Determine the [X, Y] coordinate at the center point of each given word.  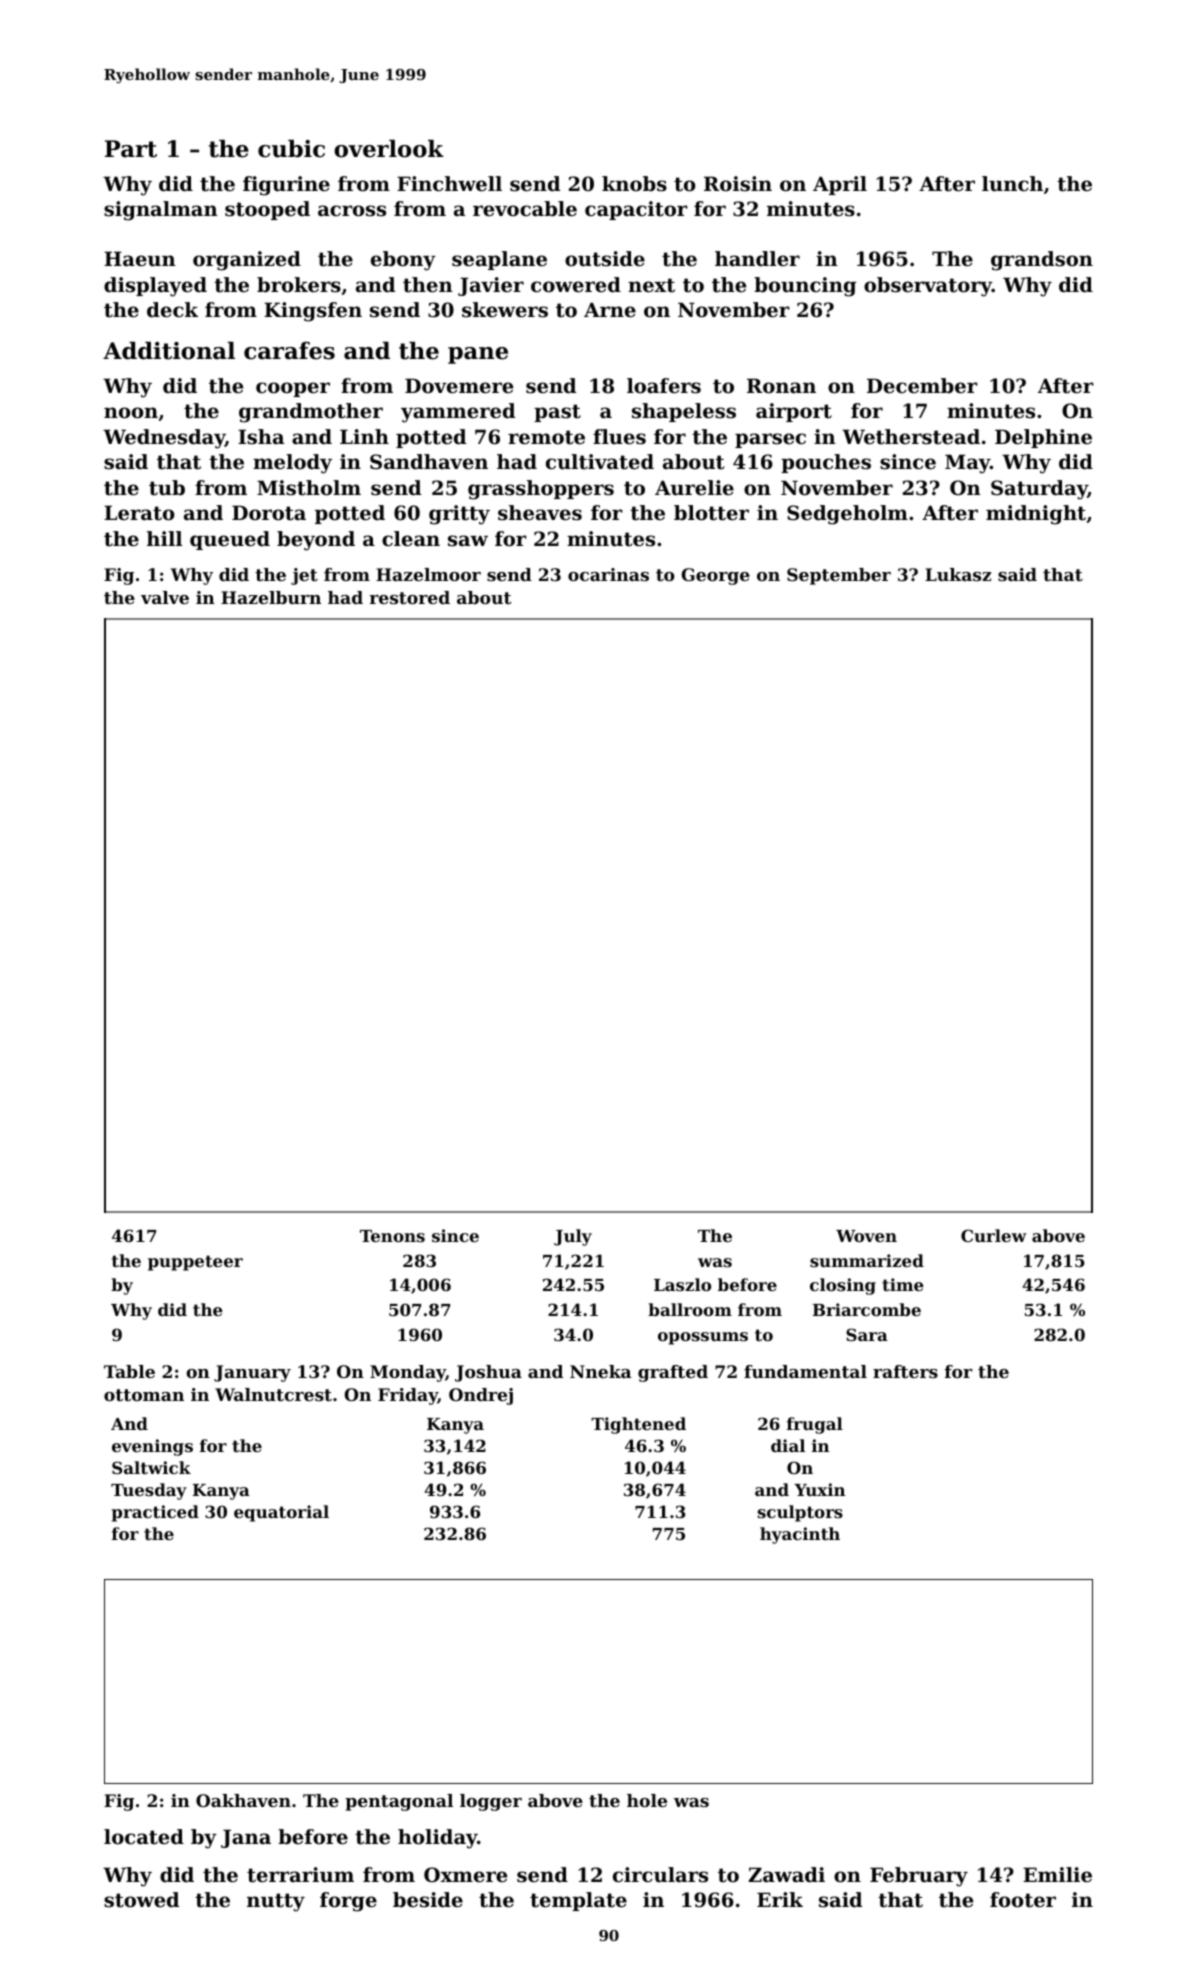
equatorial [281, 1513]
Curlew [994, 1235]
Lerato [139, 513]
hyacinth [800, 1535]
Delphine [1043, 438]
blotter [711, 513]
